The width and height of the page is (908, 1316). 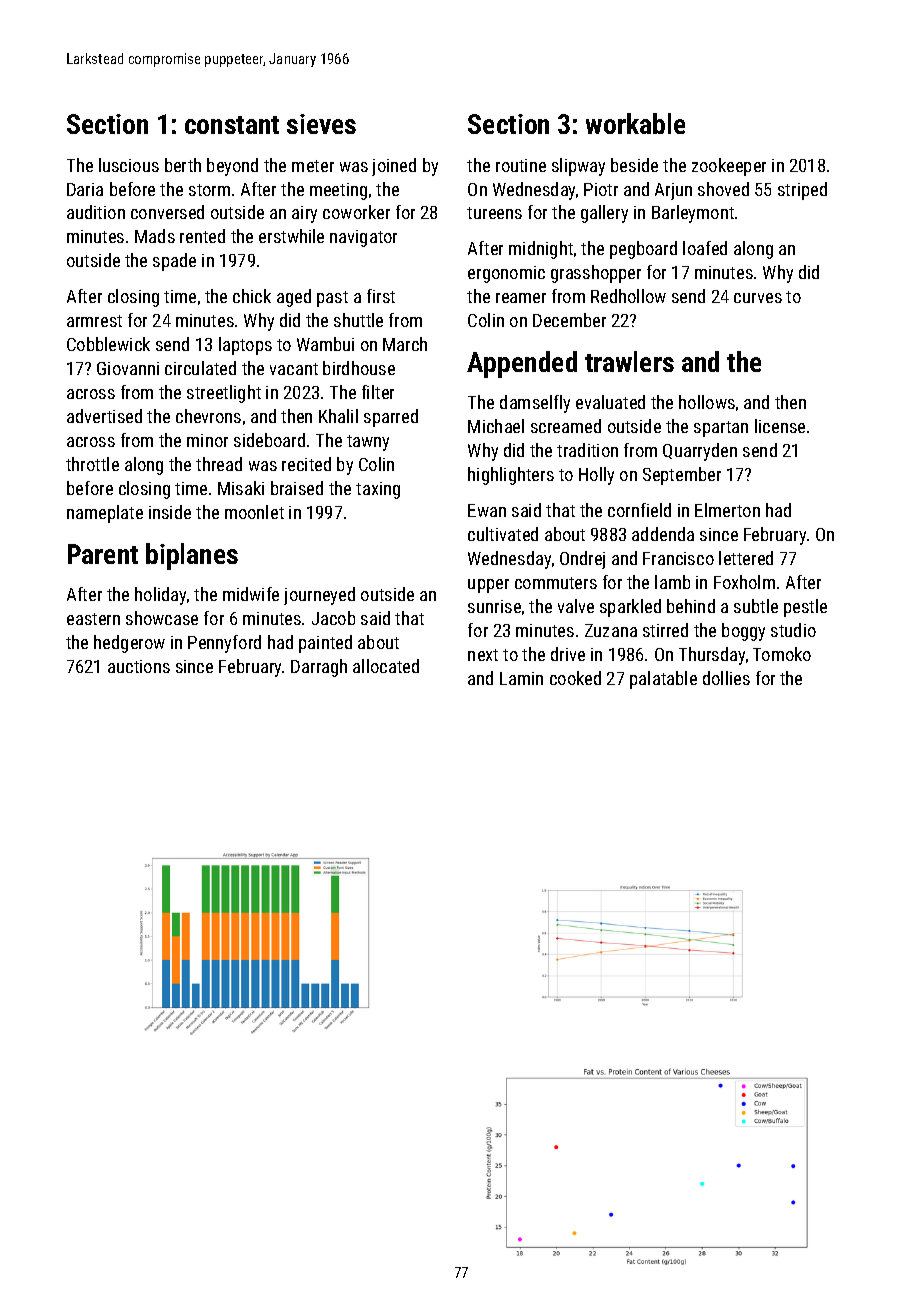 I want to click on vacant, so click(x=294, y=369).
